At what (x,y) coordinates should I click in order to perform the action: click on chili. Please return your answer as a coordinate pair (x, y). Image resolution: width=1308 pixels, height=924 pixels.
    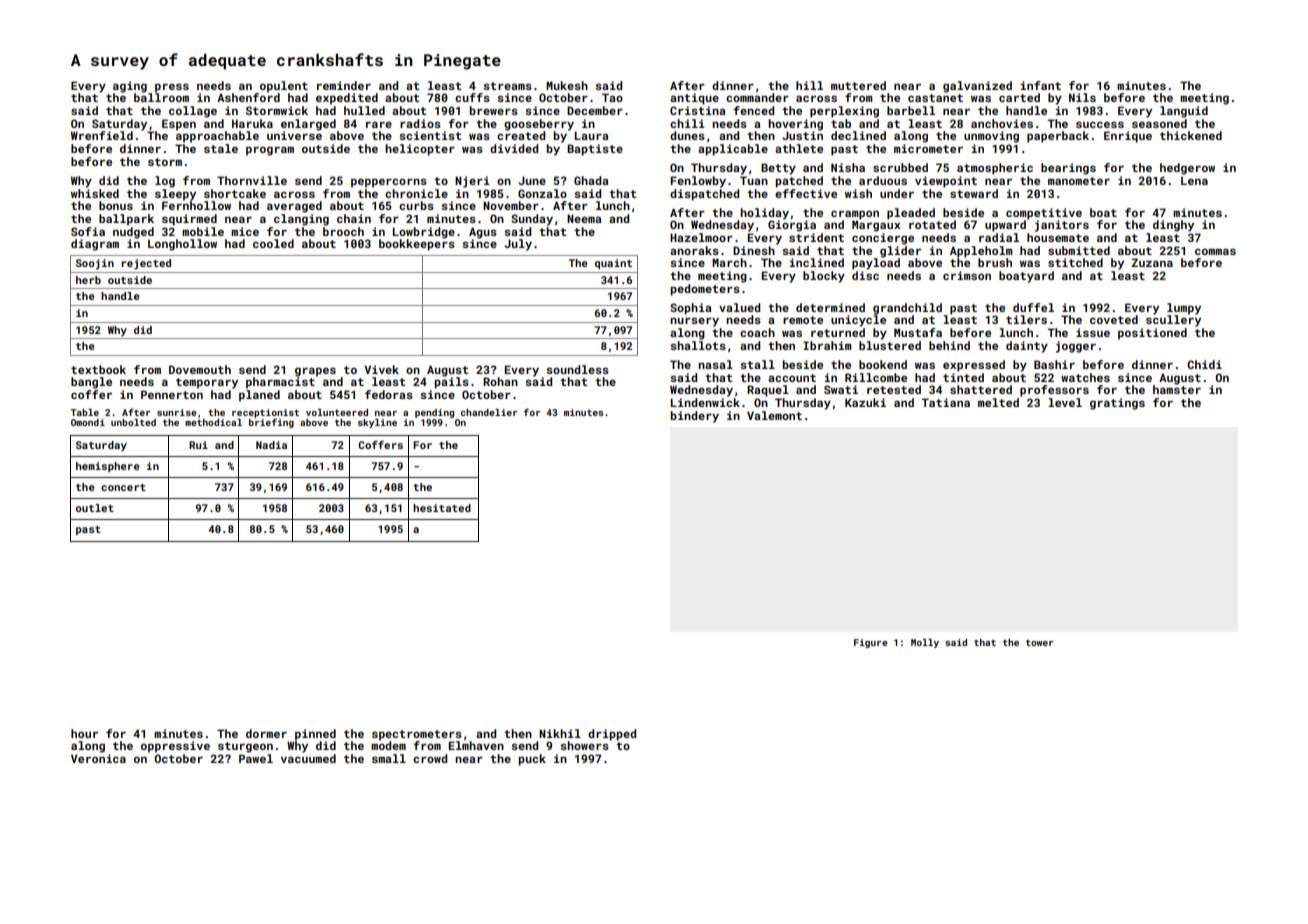
    Looking at the image, I should click on (687, 123).
